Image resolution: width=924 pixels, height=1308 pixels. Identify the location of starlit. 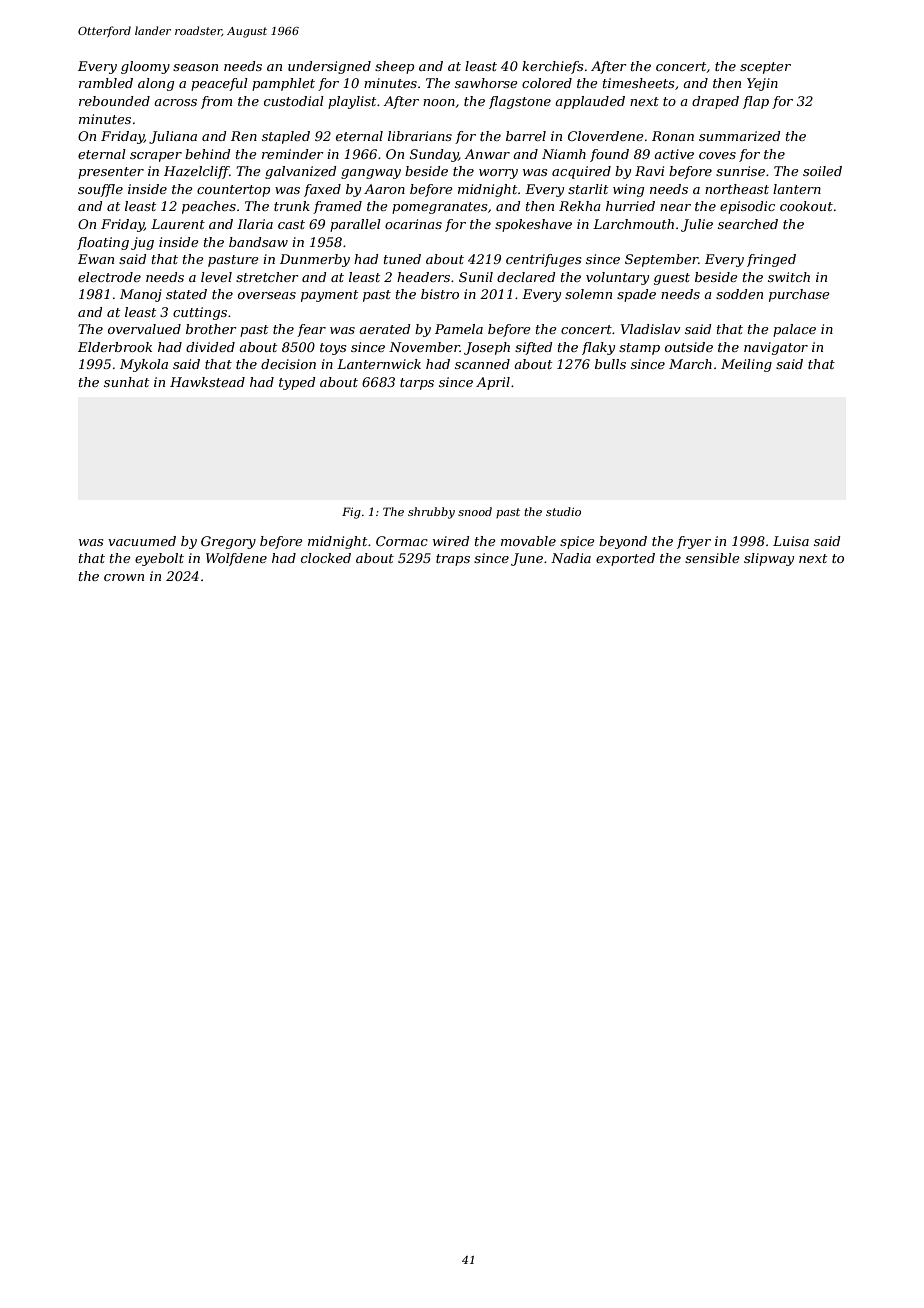
(588, 189).
